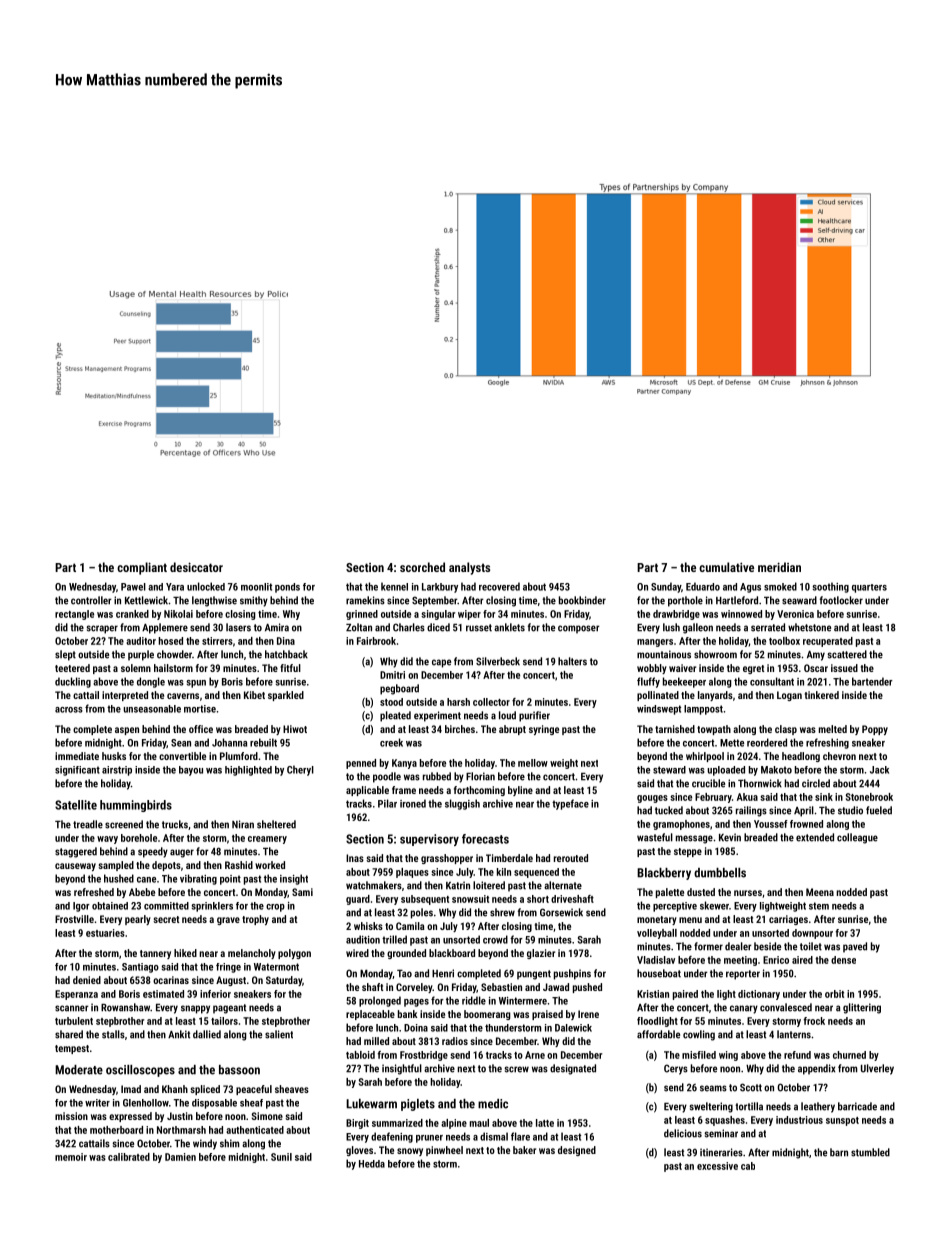  I want to click on scattered, so click(847, 654).
